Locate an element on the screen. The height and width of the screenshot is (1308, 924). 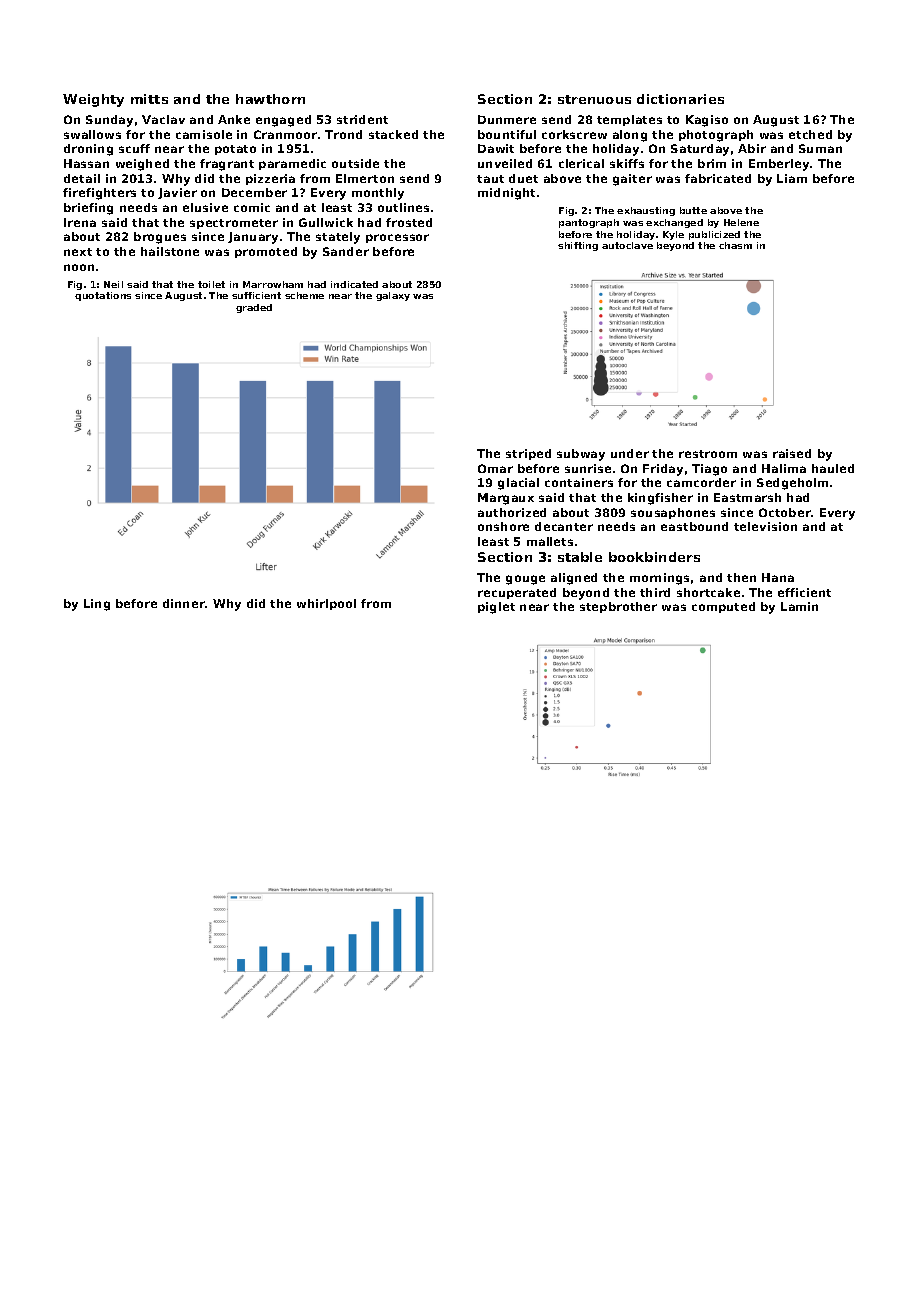
dinner is located at coordinates (184, 603).
